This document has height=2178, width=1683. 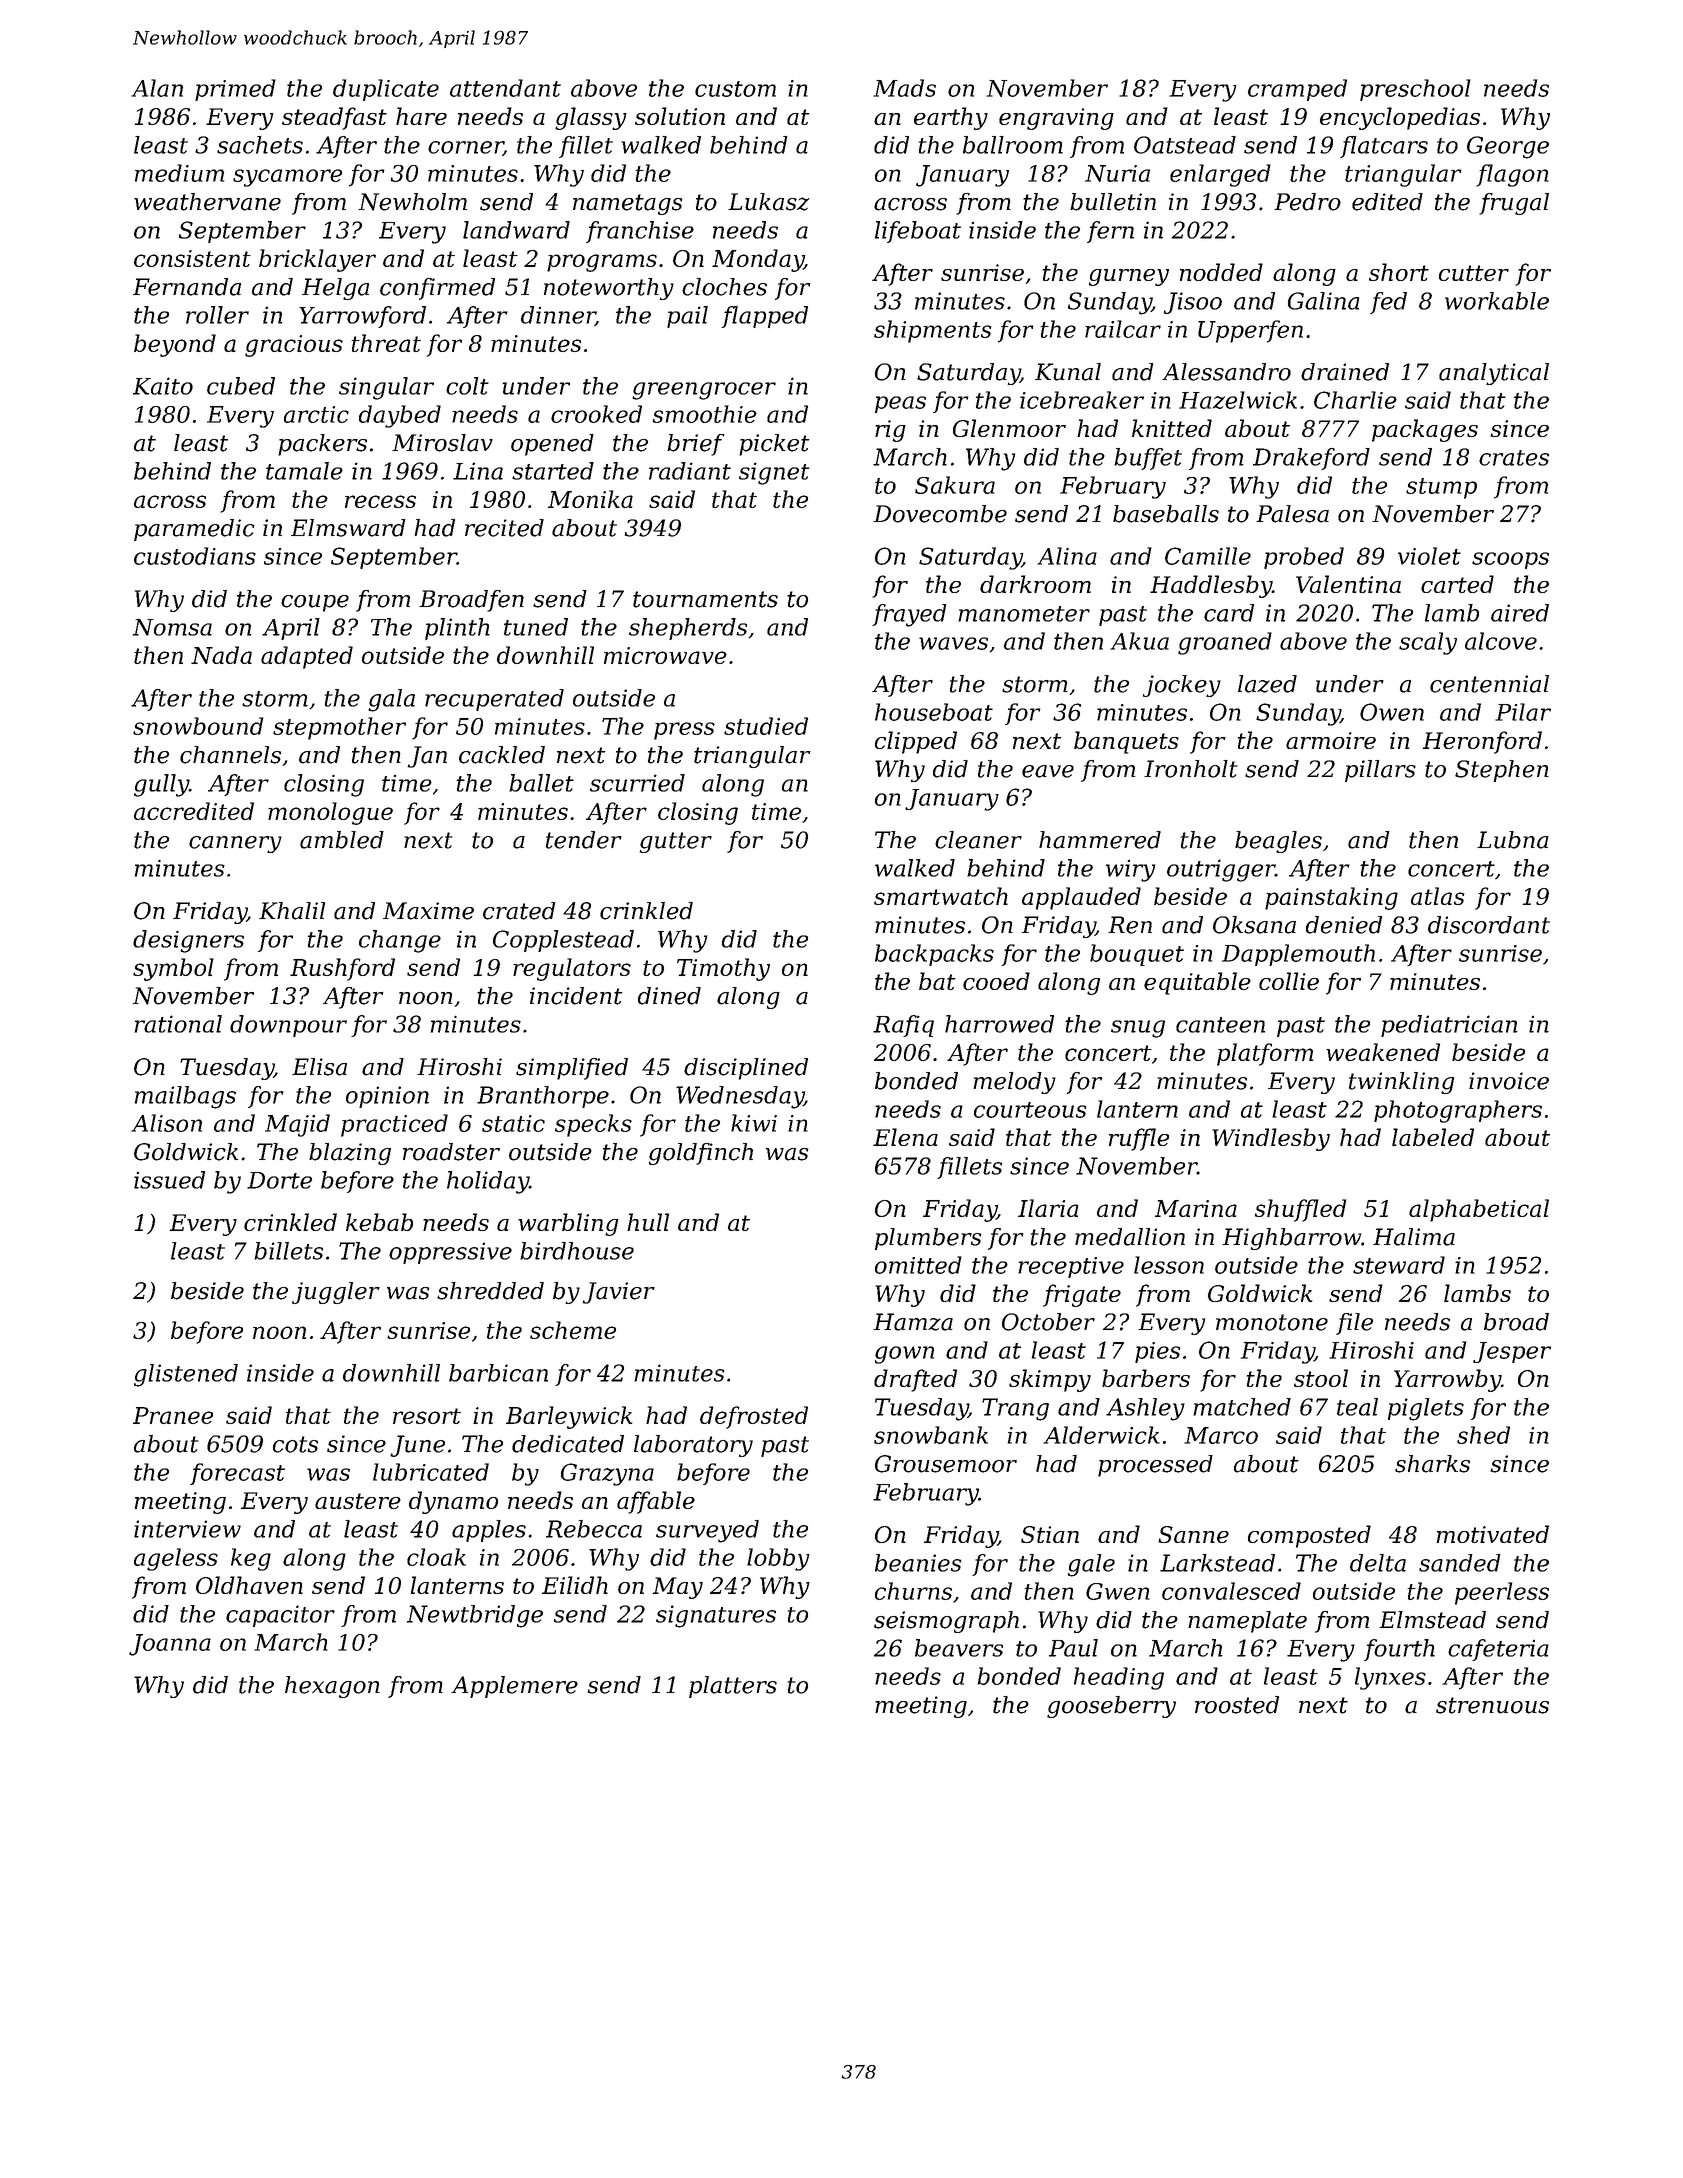 I want to click on roosted, so click(x=1237, y=1705).
